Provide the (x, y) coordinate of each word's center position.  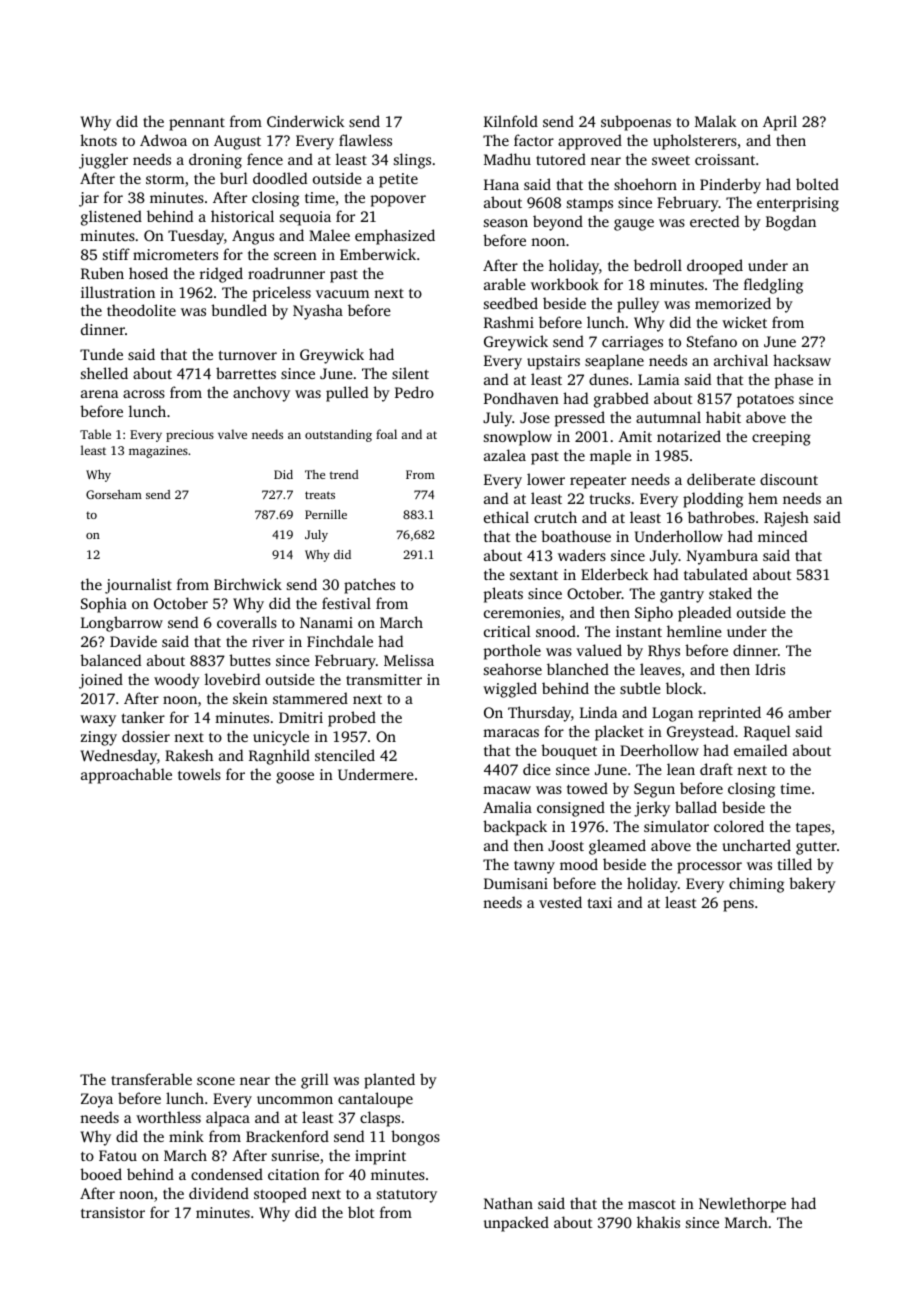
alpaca (228, 1119)
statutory (407, 1196)
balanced (110, 660)
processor (709, 868)
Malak (715, 121)
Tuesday (196, 237)
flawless (365, 140)
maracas (511, 733)
